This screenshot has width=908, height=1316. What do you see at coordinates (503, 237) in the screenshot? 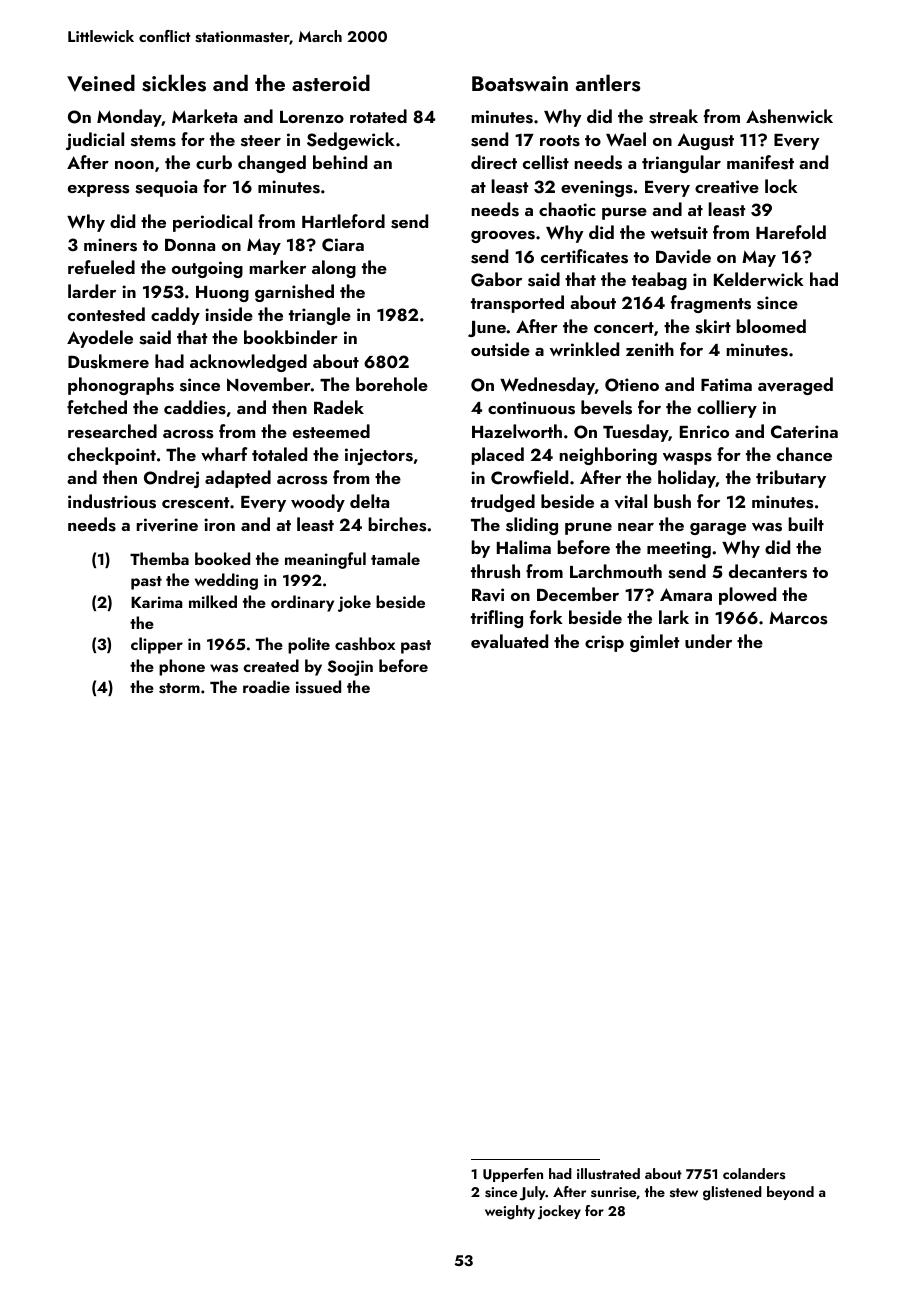
I see `grooves` at bounding box center [503, 237].
